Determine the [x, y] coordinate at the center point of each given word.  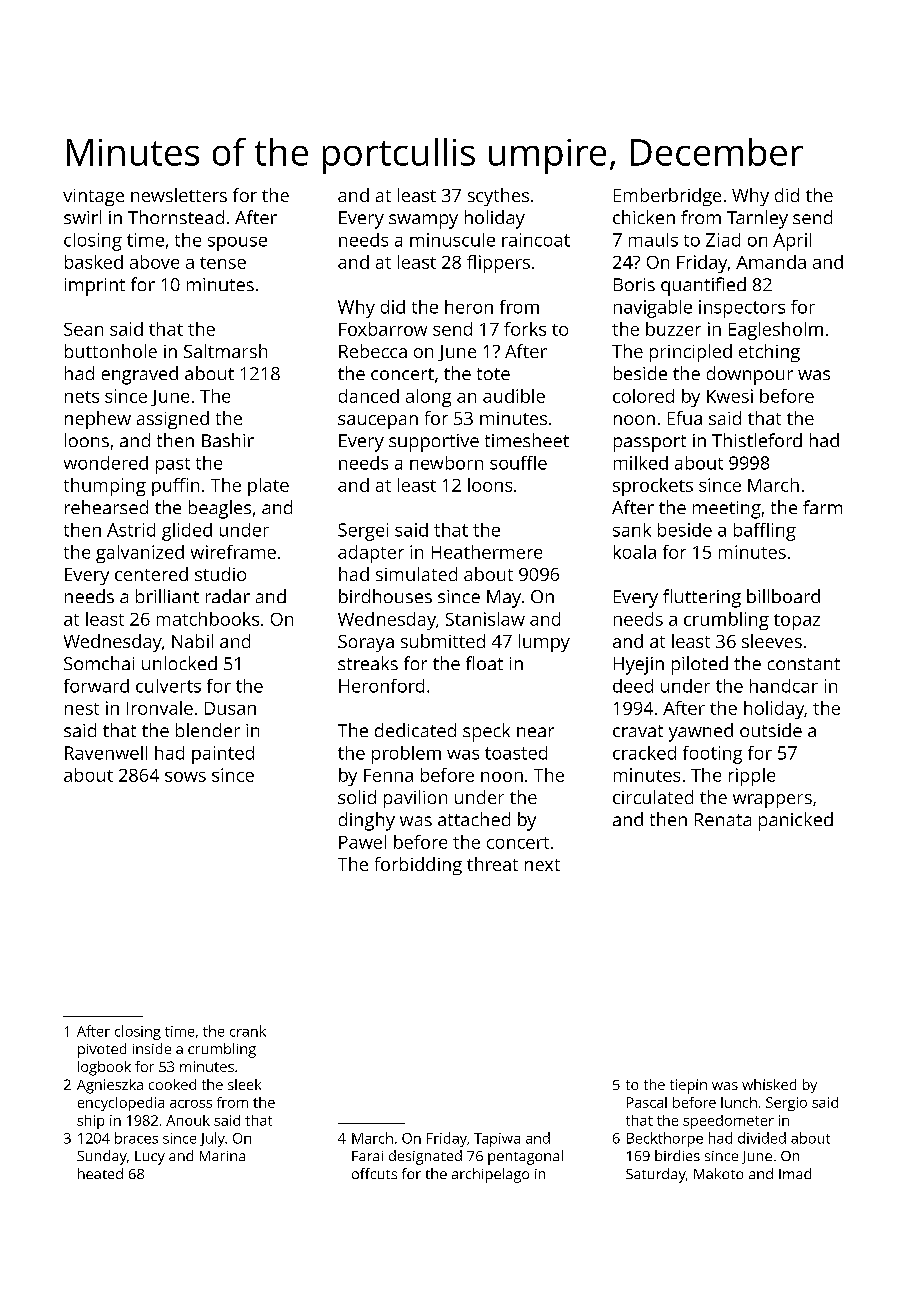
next [542, 865]
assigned [173, 420]
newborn [446, 463]
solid [357, 797]
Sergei [363, 532]
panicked [796, 821]
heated [100, 1173]
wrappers [772, 801]
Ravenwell [106, 753]
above [154, 262]
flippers [498, 264]
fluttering [702, 598]
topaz [797, 622]
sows [185, 777]
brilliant [167, 596]
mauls [653, 240]
